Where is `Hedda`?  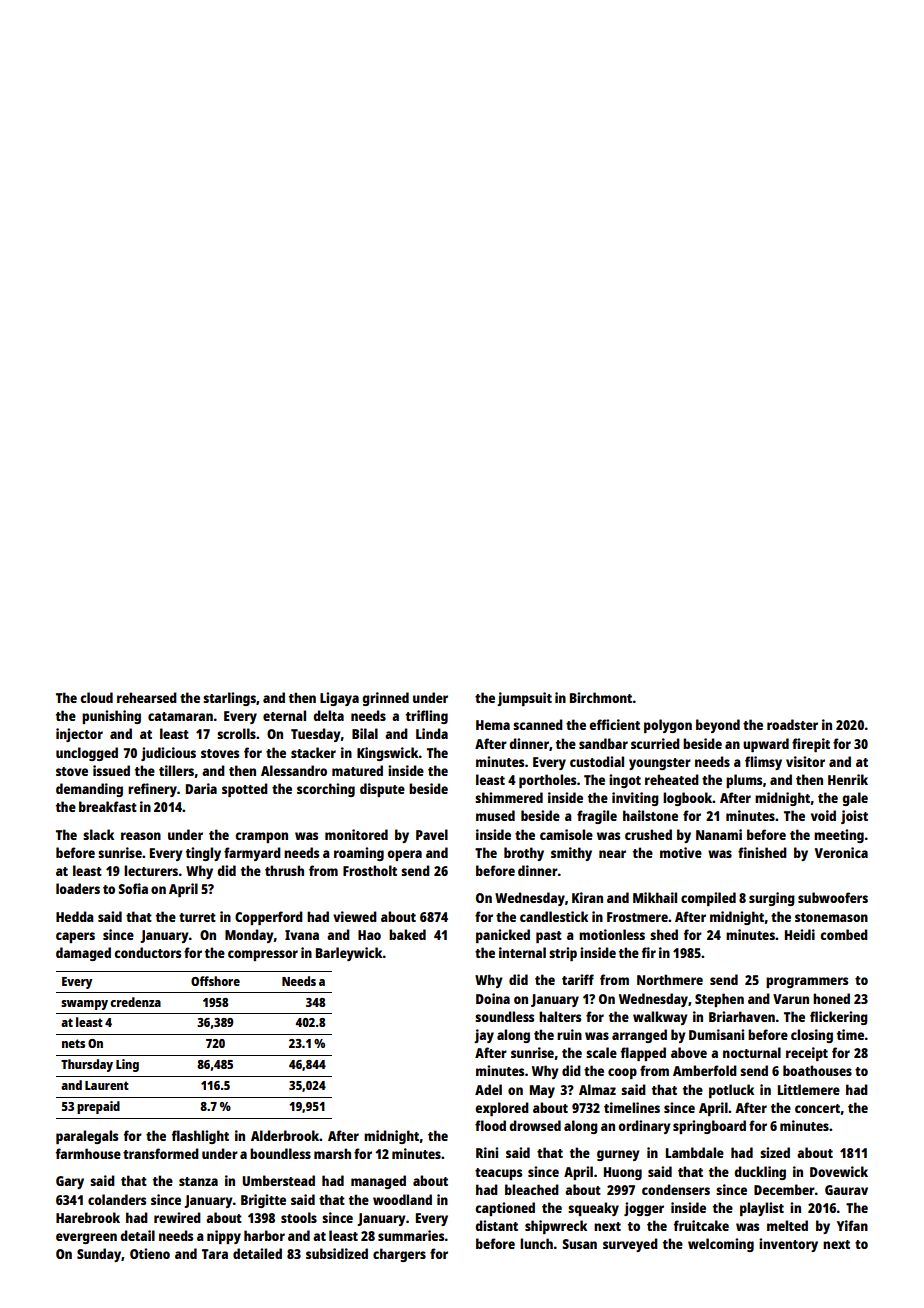
Hedda is located at coordinates (75, 916).
